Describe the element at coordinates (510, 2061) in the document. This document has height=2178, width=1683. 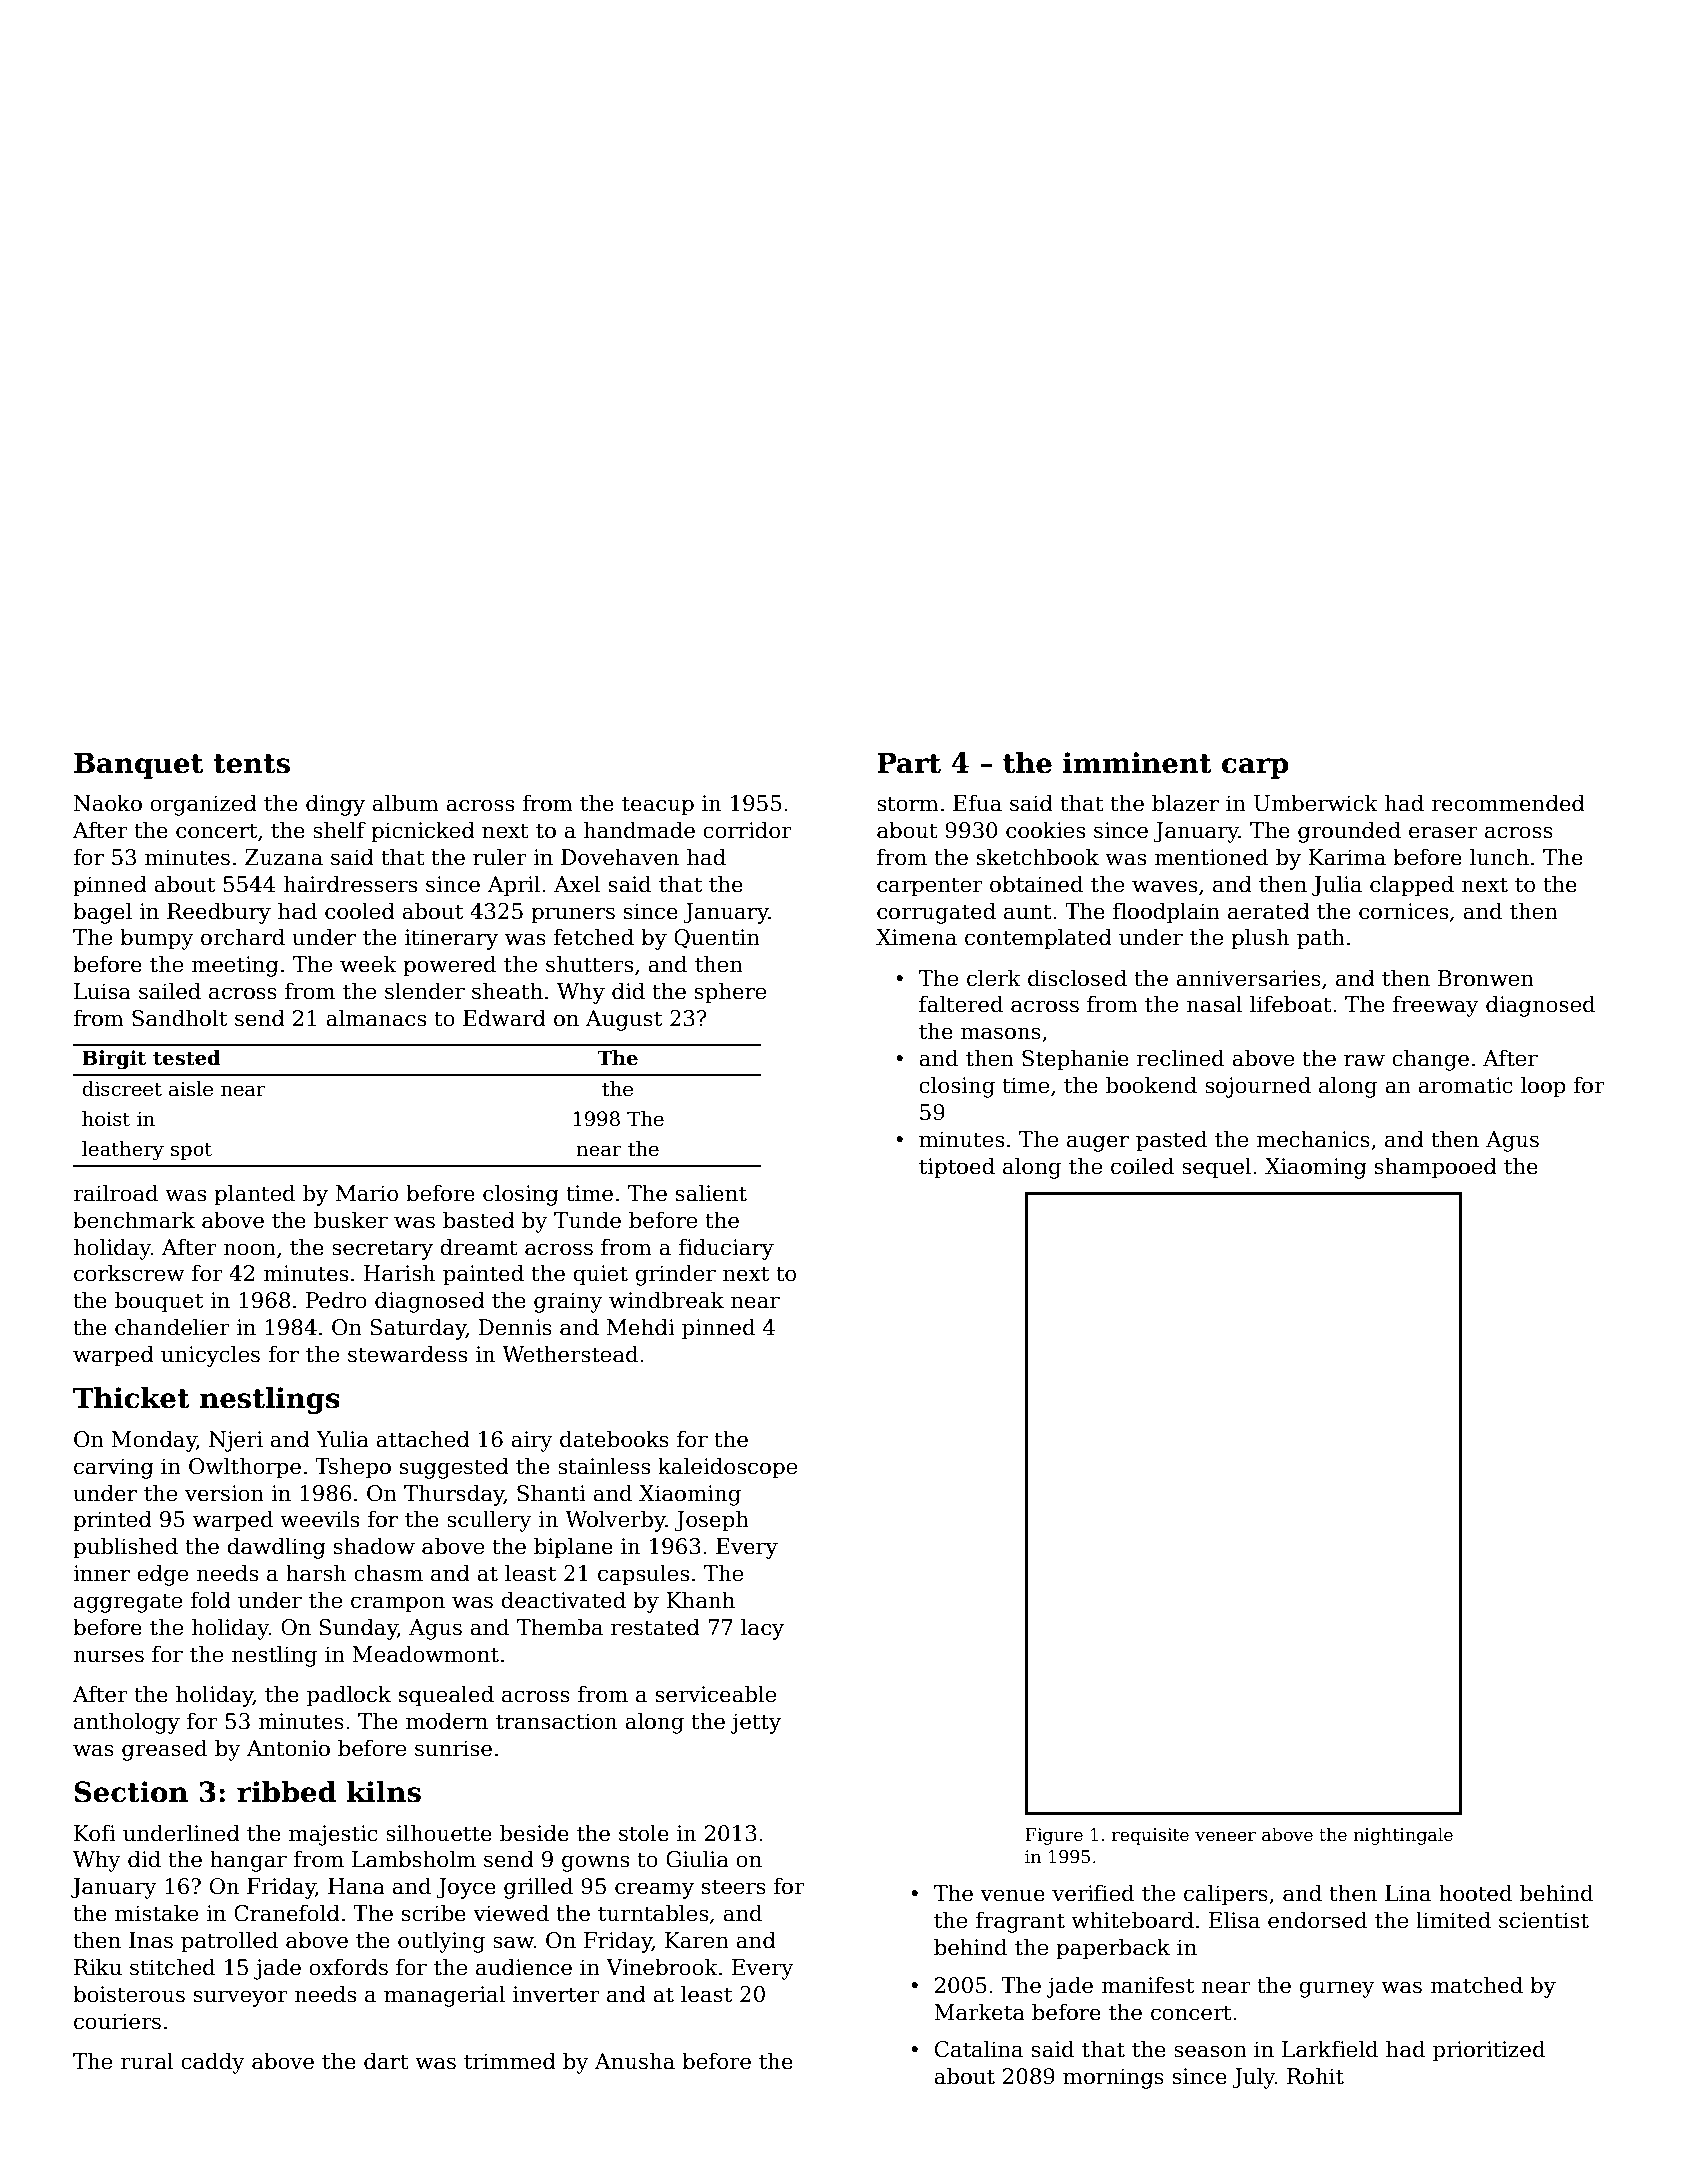
I see `trimmed` at that location.
